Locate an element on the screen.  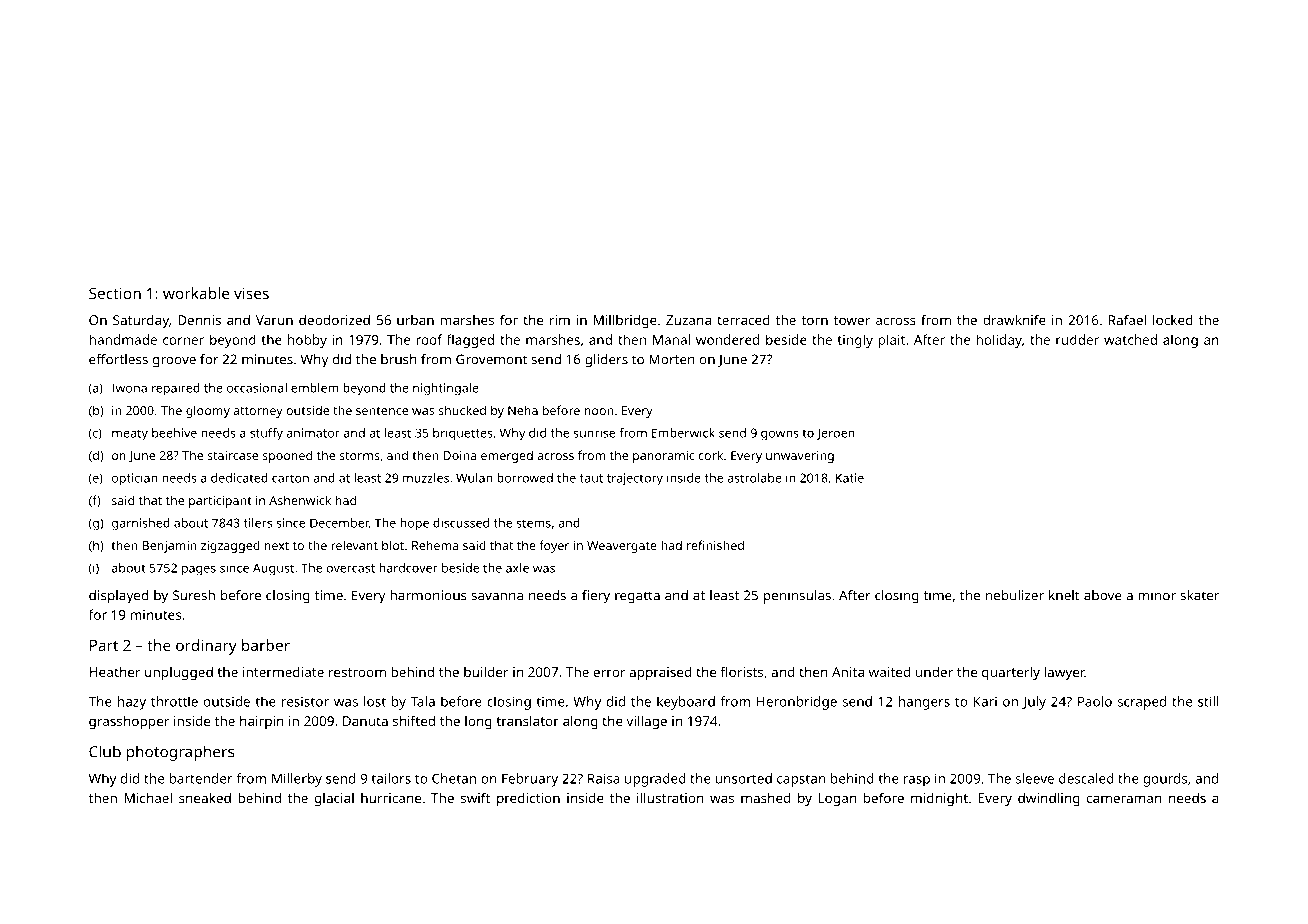
trajectory is located at coordinates (635, 479).
